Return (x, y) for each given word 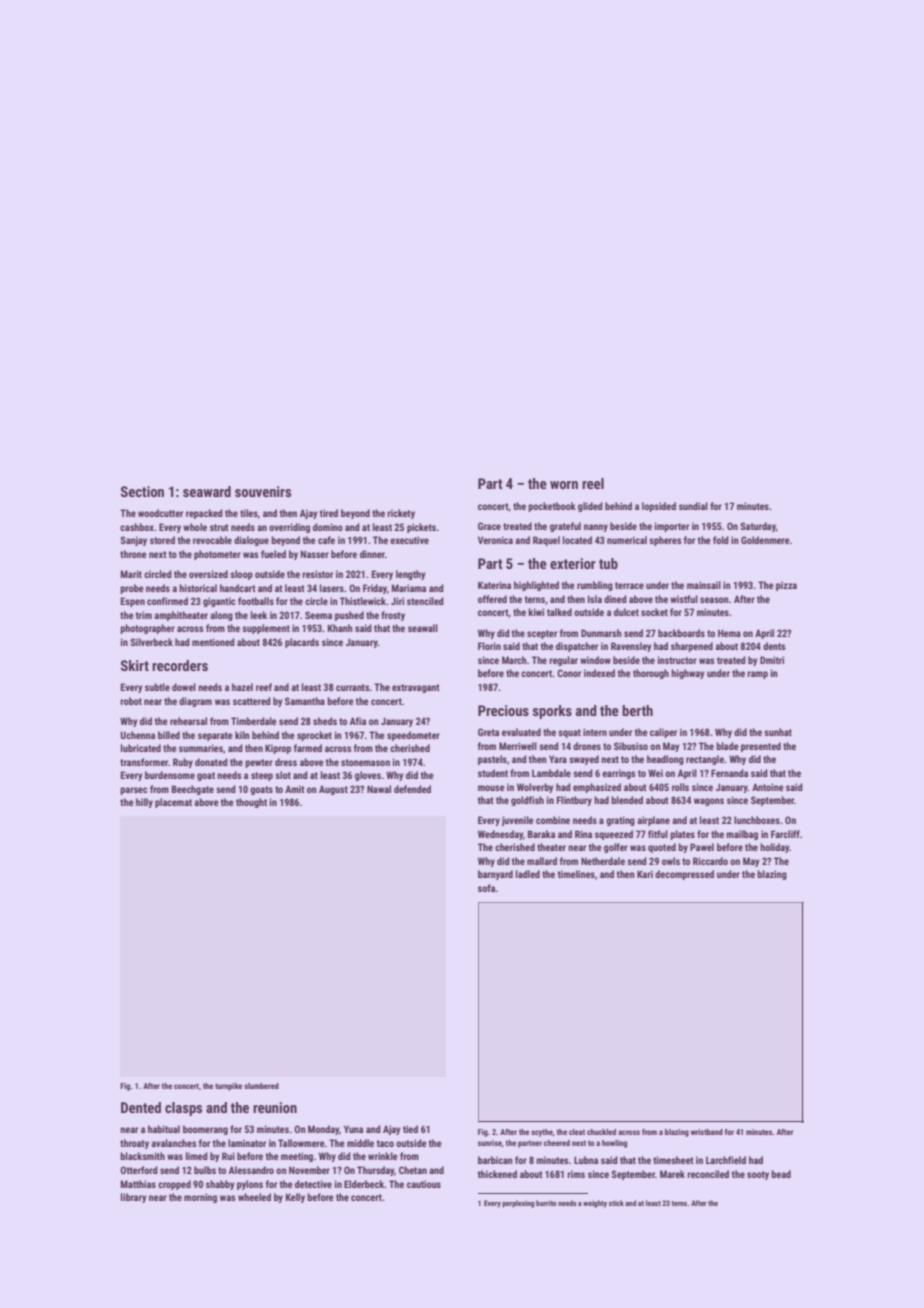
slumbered (261, 1086)
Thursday (375, 1171)
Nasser (315, 554)
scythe (542, 1133)
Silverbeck (151, 642)
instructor (677, 660)
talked (559, 612)
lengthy (411, 575)
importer (672, 527)
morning (200, 1198)
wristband (707, 1132)
